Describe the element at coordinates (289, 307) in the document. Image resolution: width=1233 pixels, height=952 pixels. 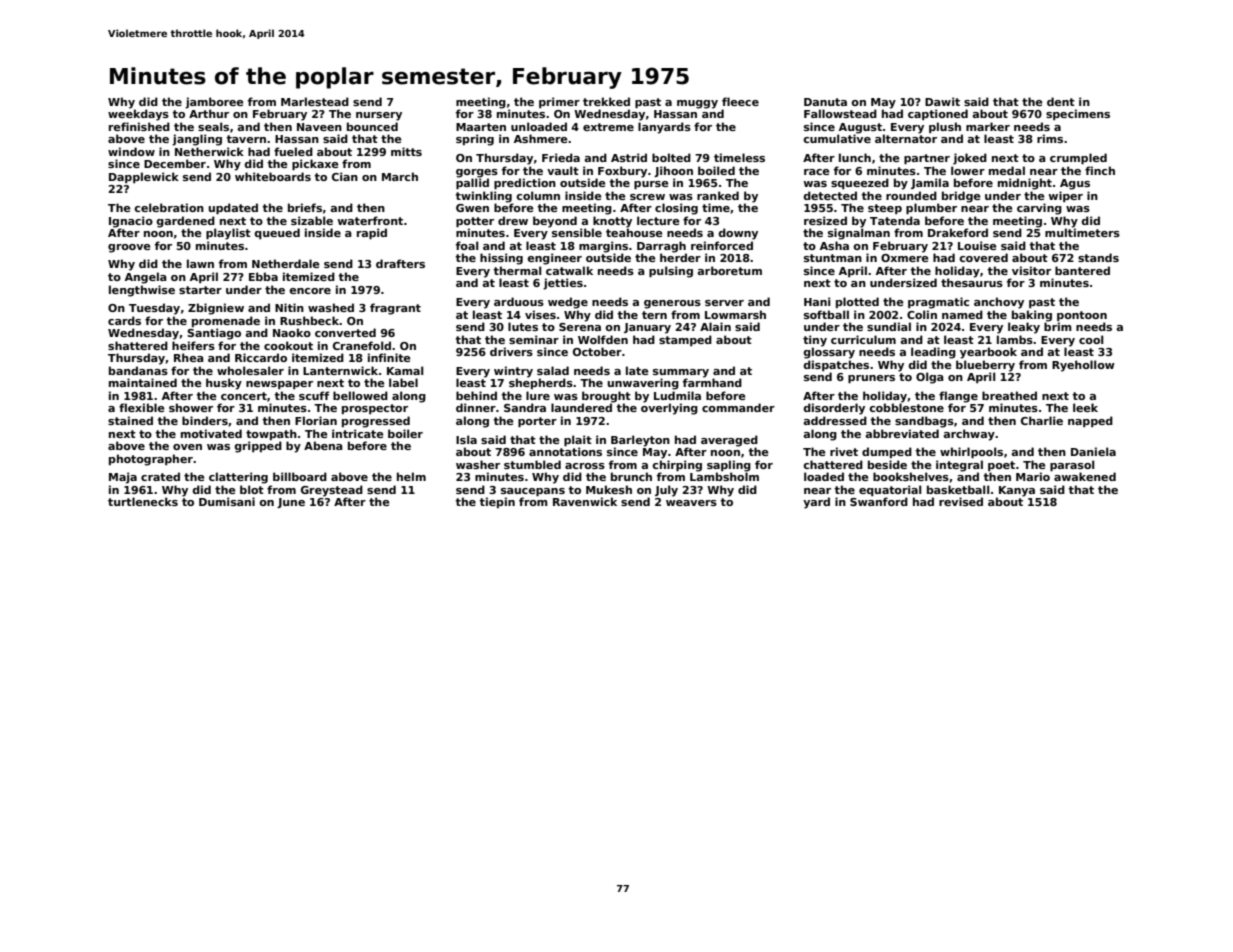
I see `Nitin` at that location.
